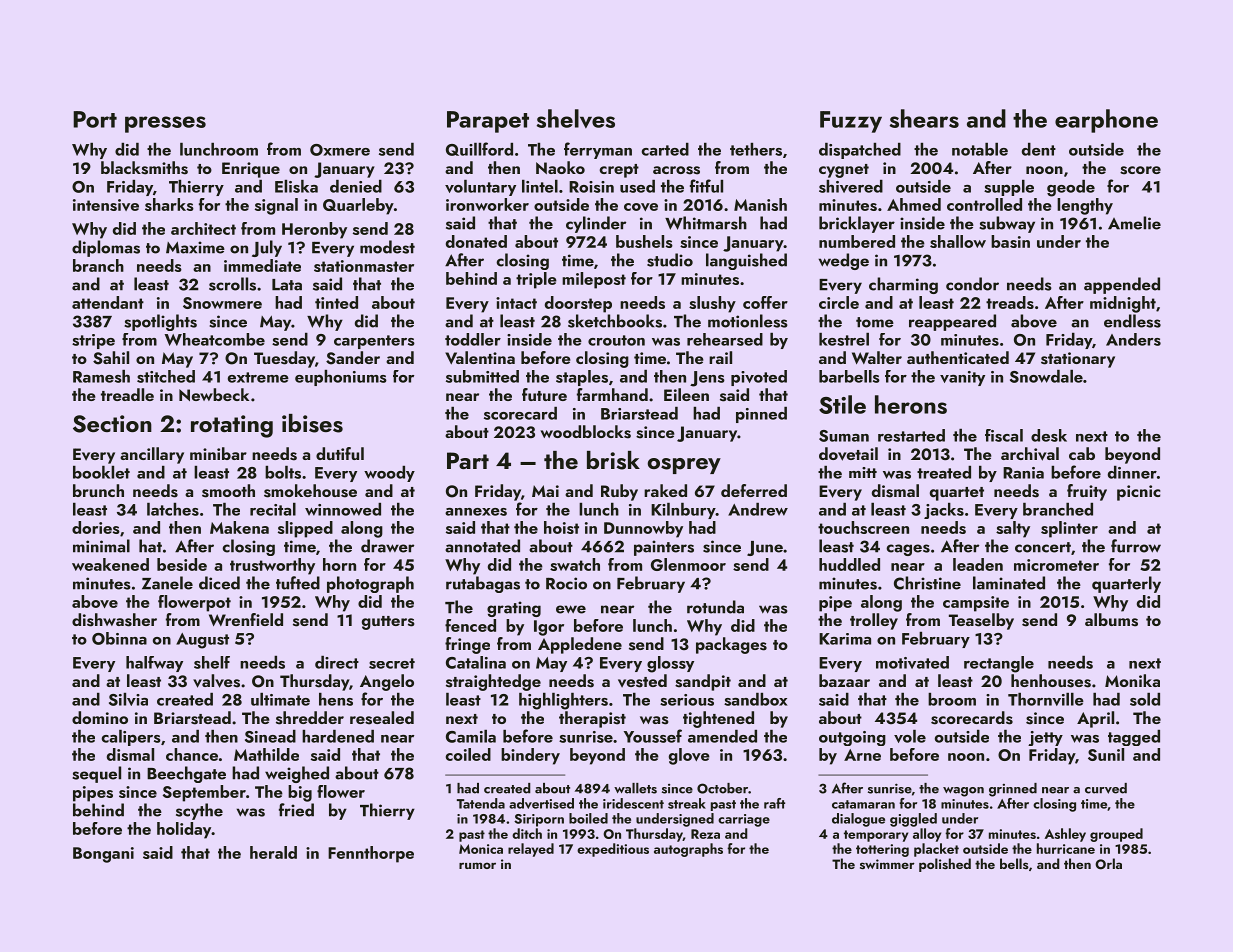 Image resolution: width=1233 pixels, height=952 pixels. I want to click on presses, so click(165, 124).
